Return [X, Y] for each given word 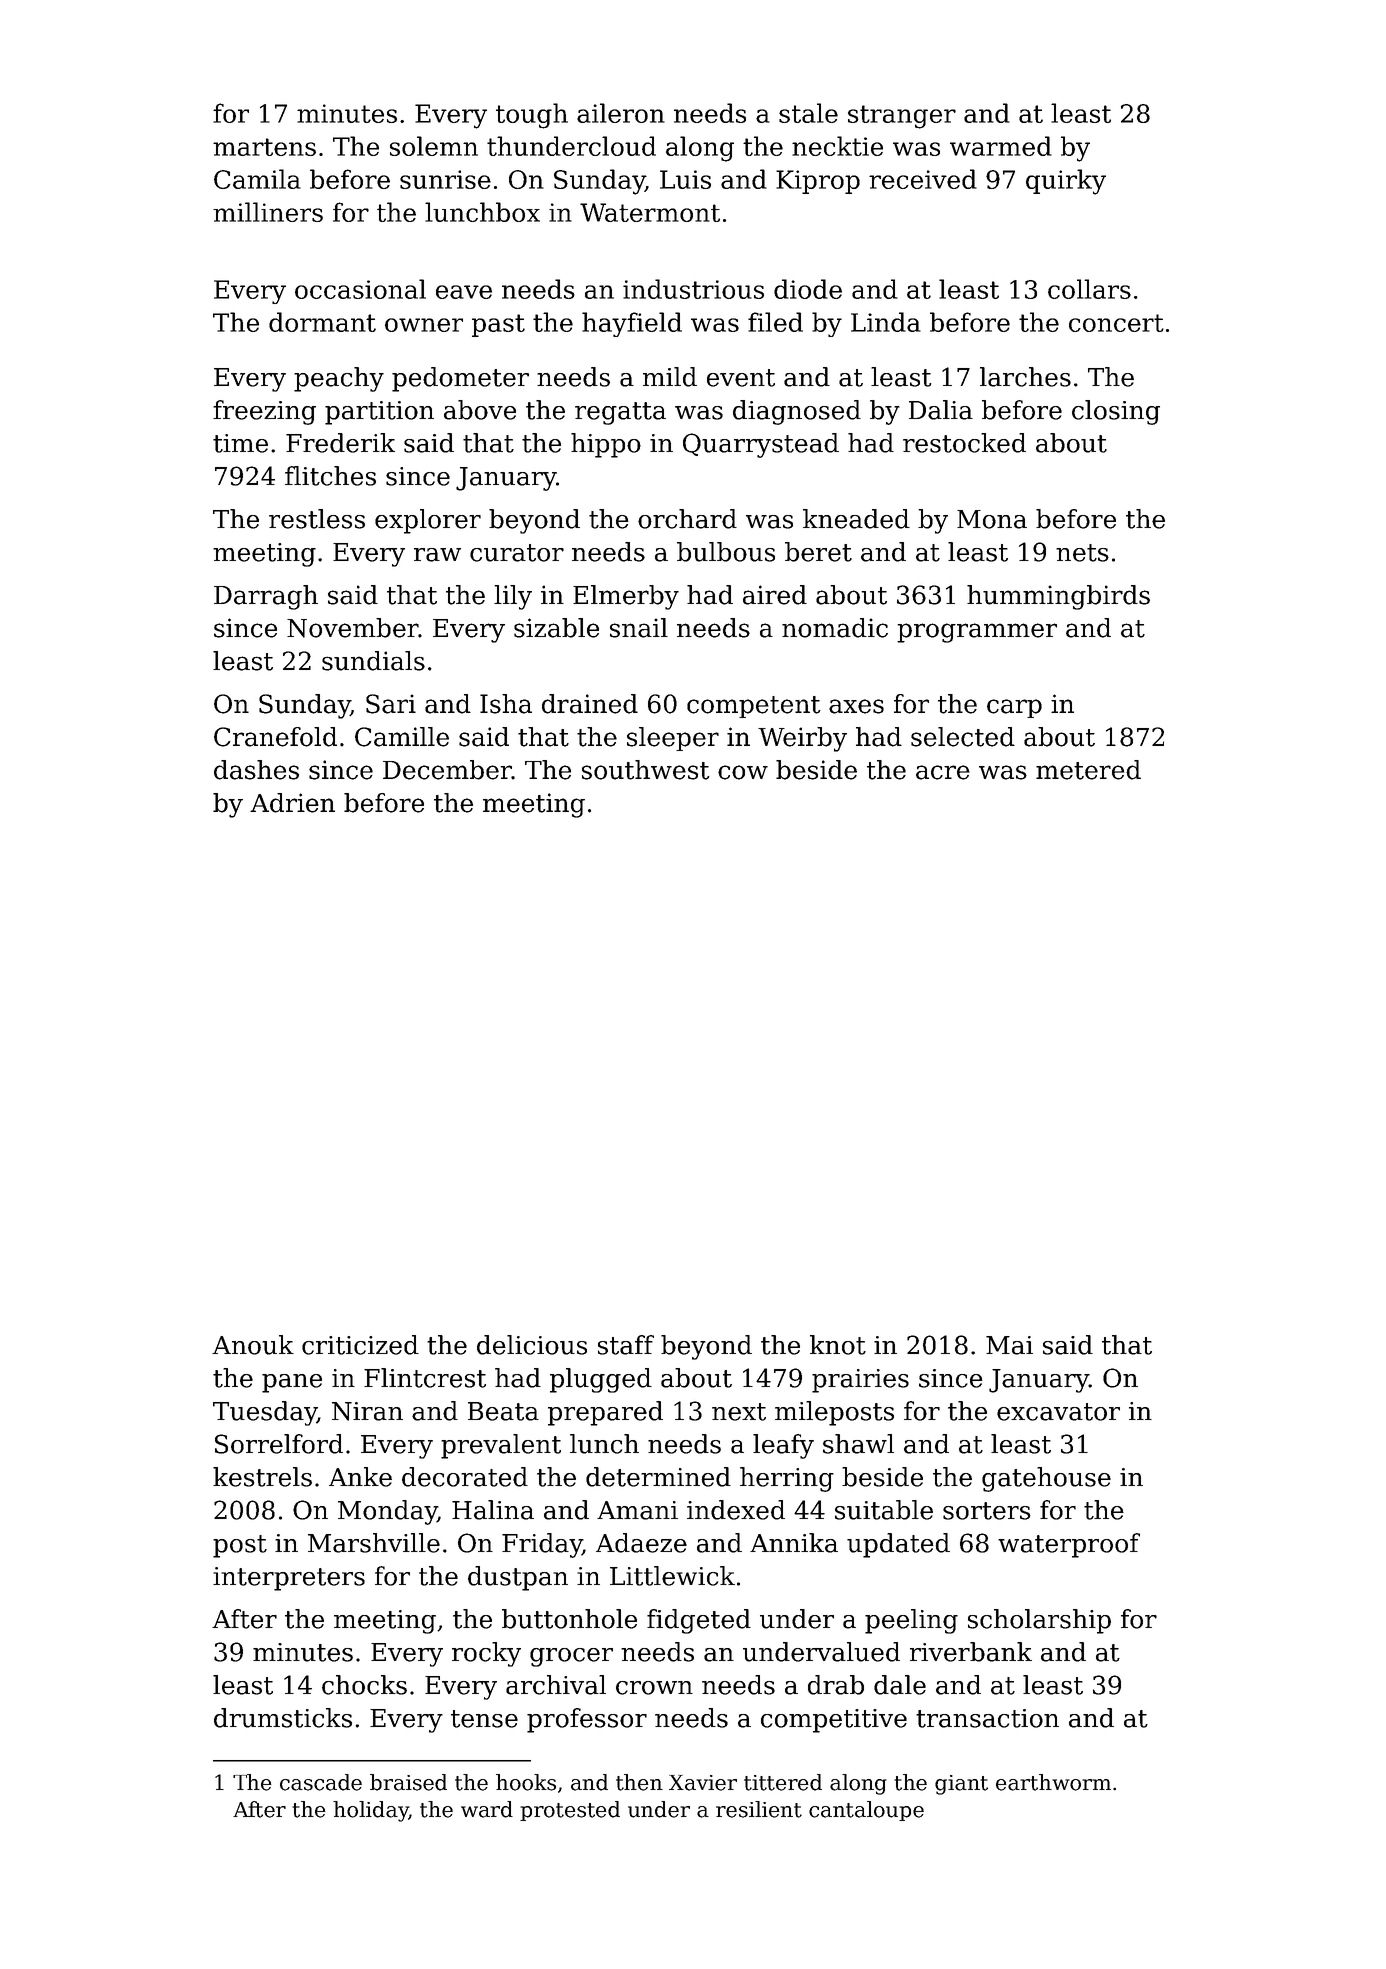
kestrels [262, 1477]
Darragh [266, 597]
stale [808, 113]
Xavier [703, 1783]
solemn [434, 146]
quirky [1066, 182]
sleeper [673, 739]
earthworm [1053, 1782]
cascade [321, 1782]
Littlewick [672, 1576]
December [447, 770]
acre [943, 772]
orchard [687, 519]
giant [961, 1785]
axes [856, 706]
